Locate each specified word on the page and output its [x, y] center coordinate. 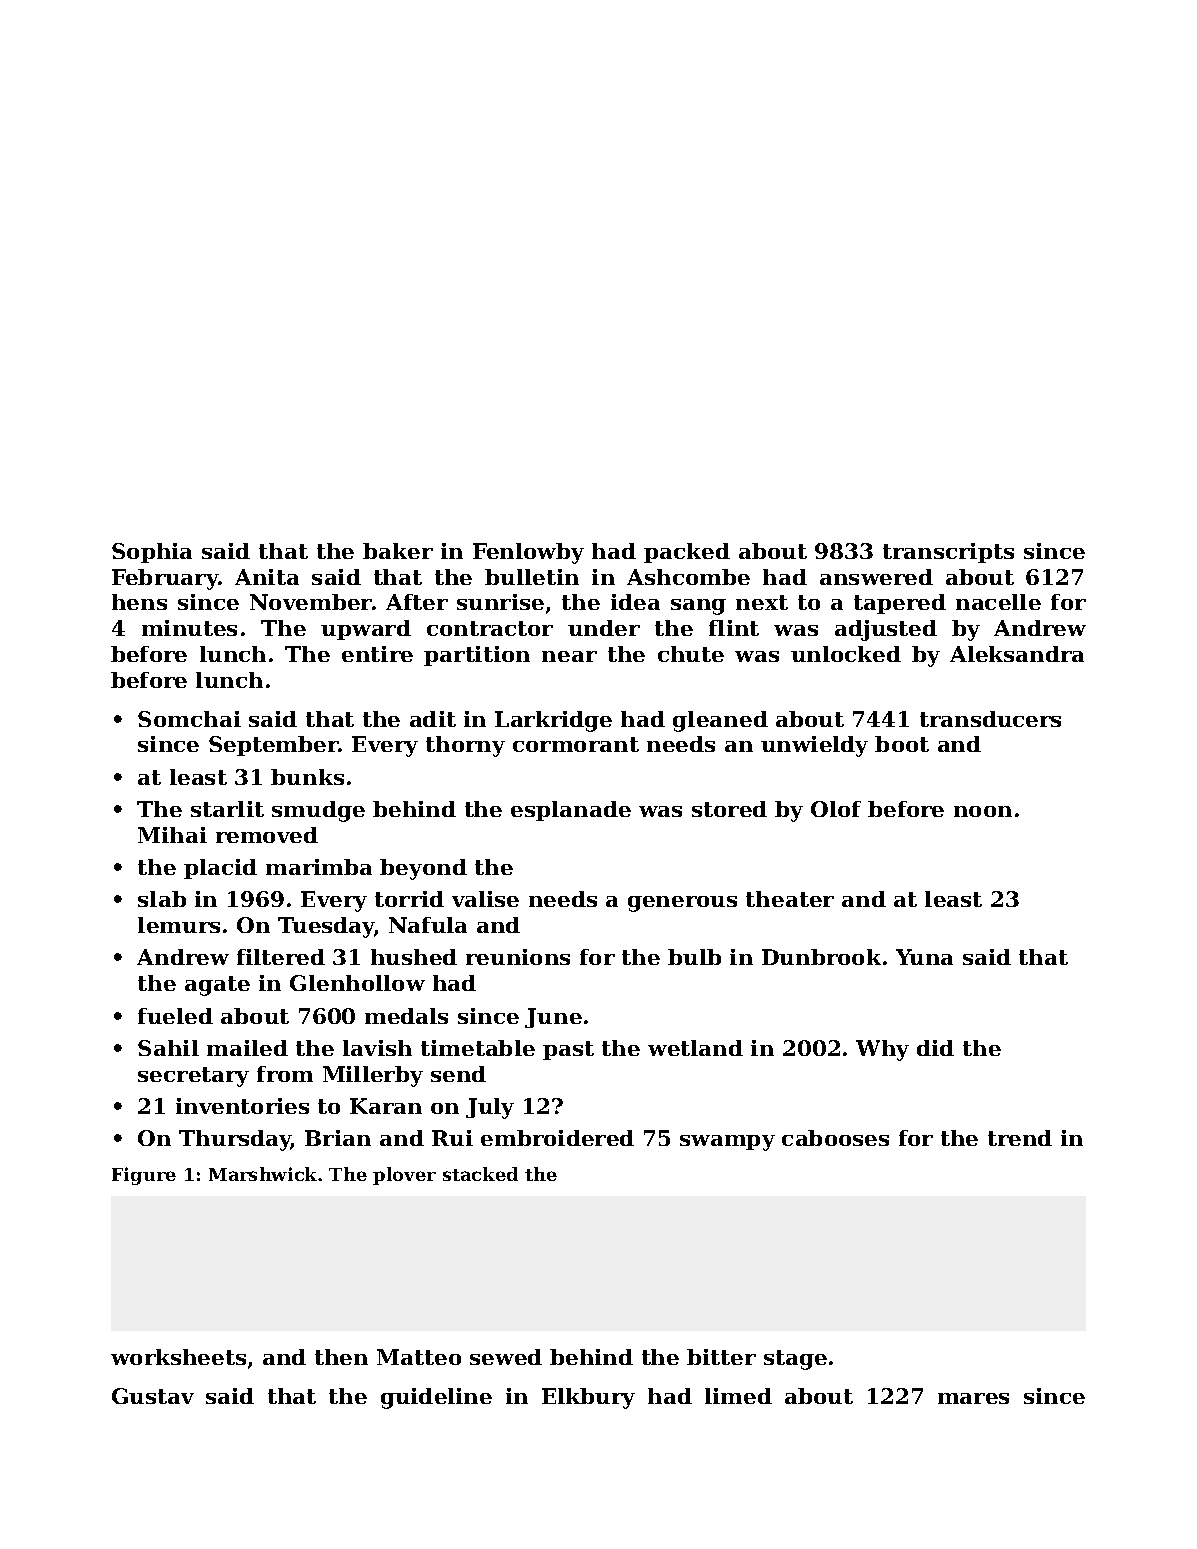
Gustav [153, 1396]
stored [729, 809]
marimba [319, 867]
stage [795, 1360]
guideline [436, 1398]
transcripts [948, 553]
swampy [727, 1143]
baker [398, 551]
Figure [144, 1176]
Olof [836, 809]
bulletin [532, 577]
